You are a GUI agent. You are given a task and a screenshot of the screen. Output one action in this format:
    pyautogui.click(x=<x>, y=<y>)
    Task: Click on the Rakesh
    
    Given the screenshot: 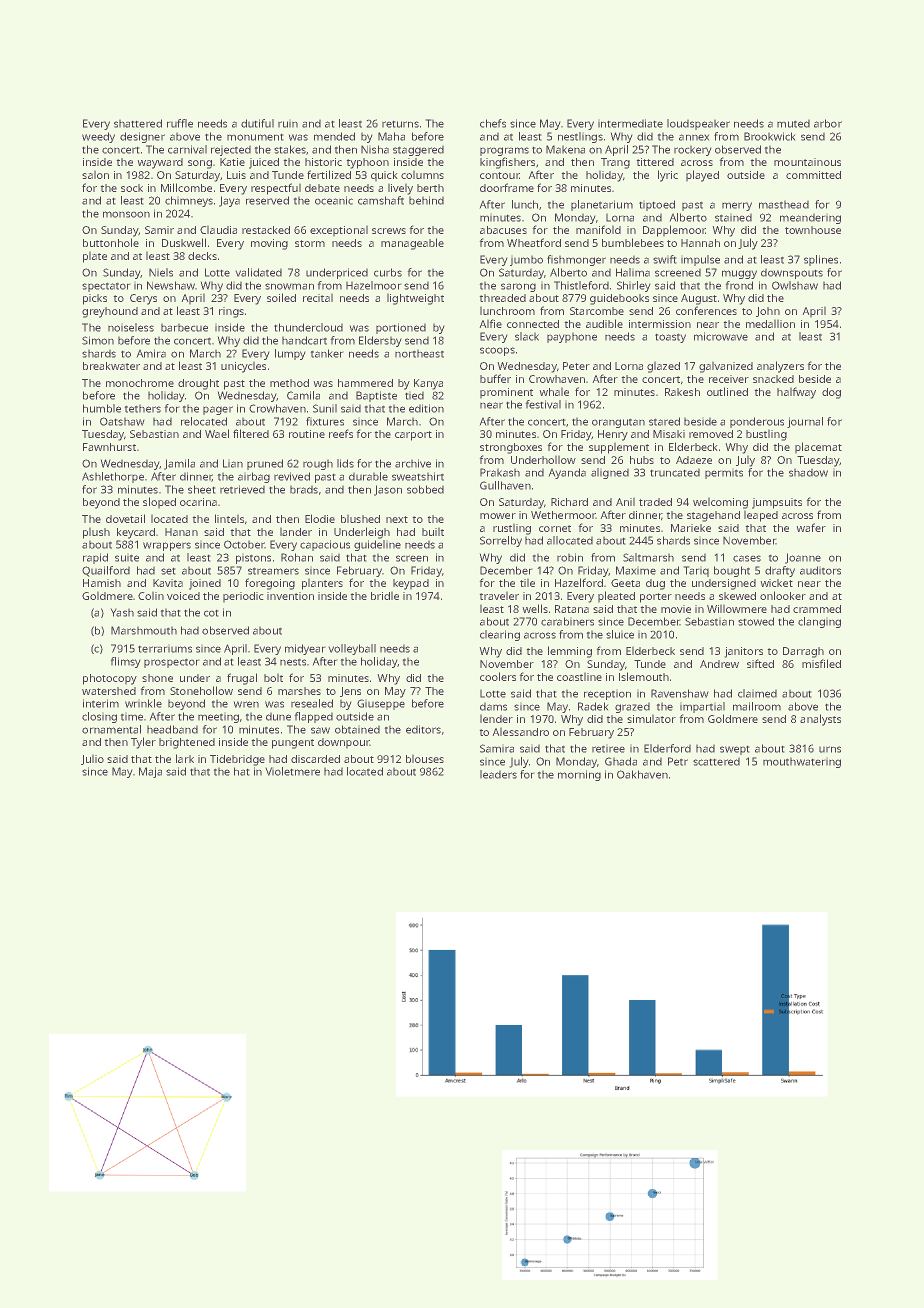 What is the action you would take?
    pyautogui.click(x=682, y=392)
